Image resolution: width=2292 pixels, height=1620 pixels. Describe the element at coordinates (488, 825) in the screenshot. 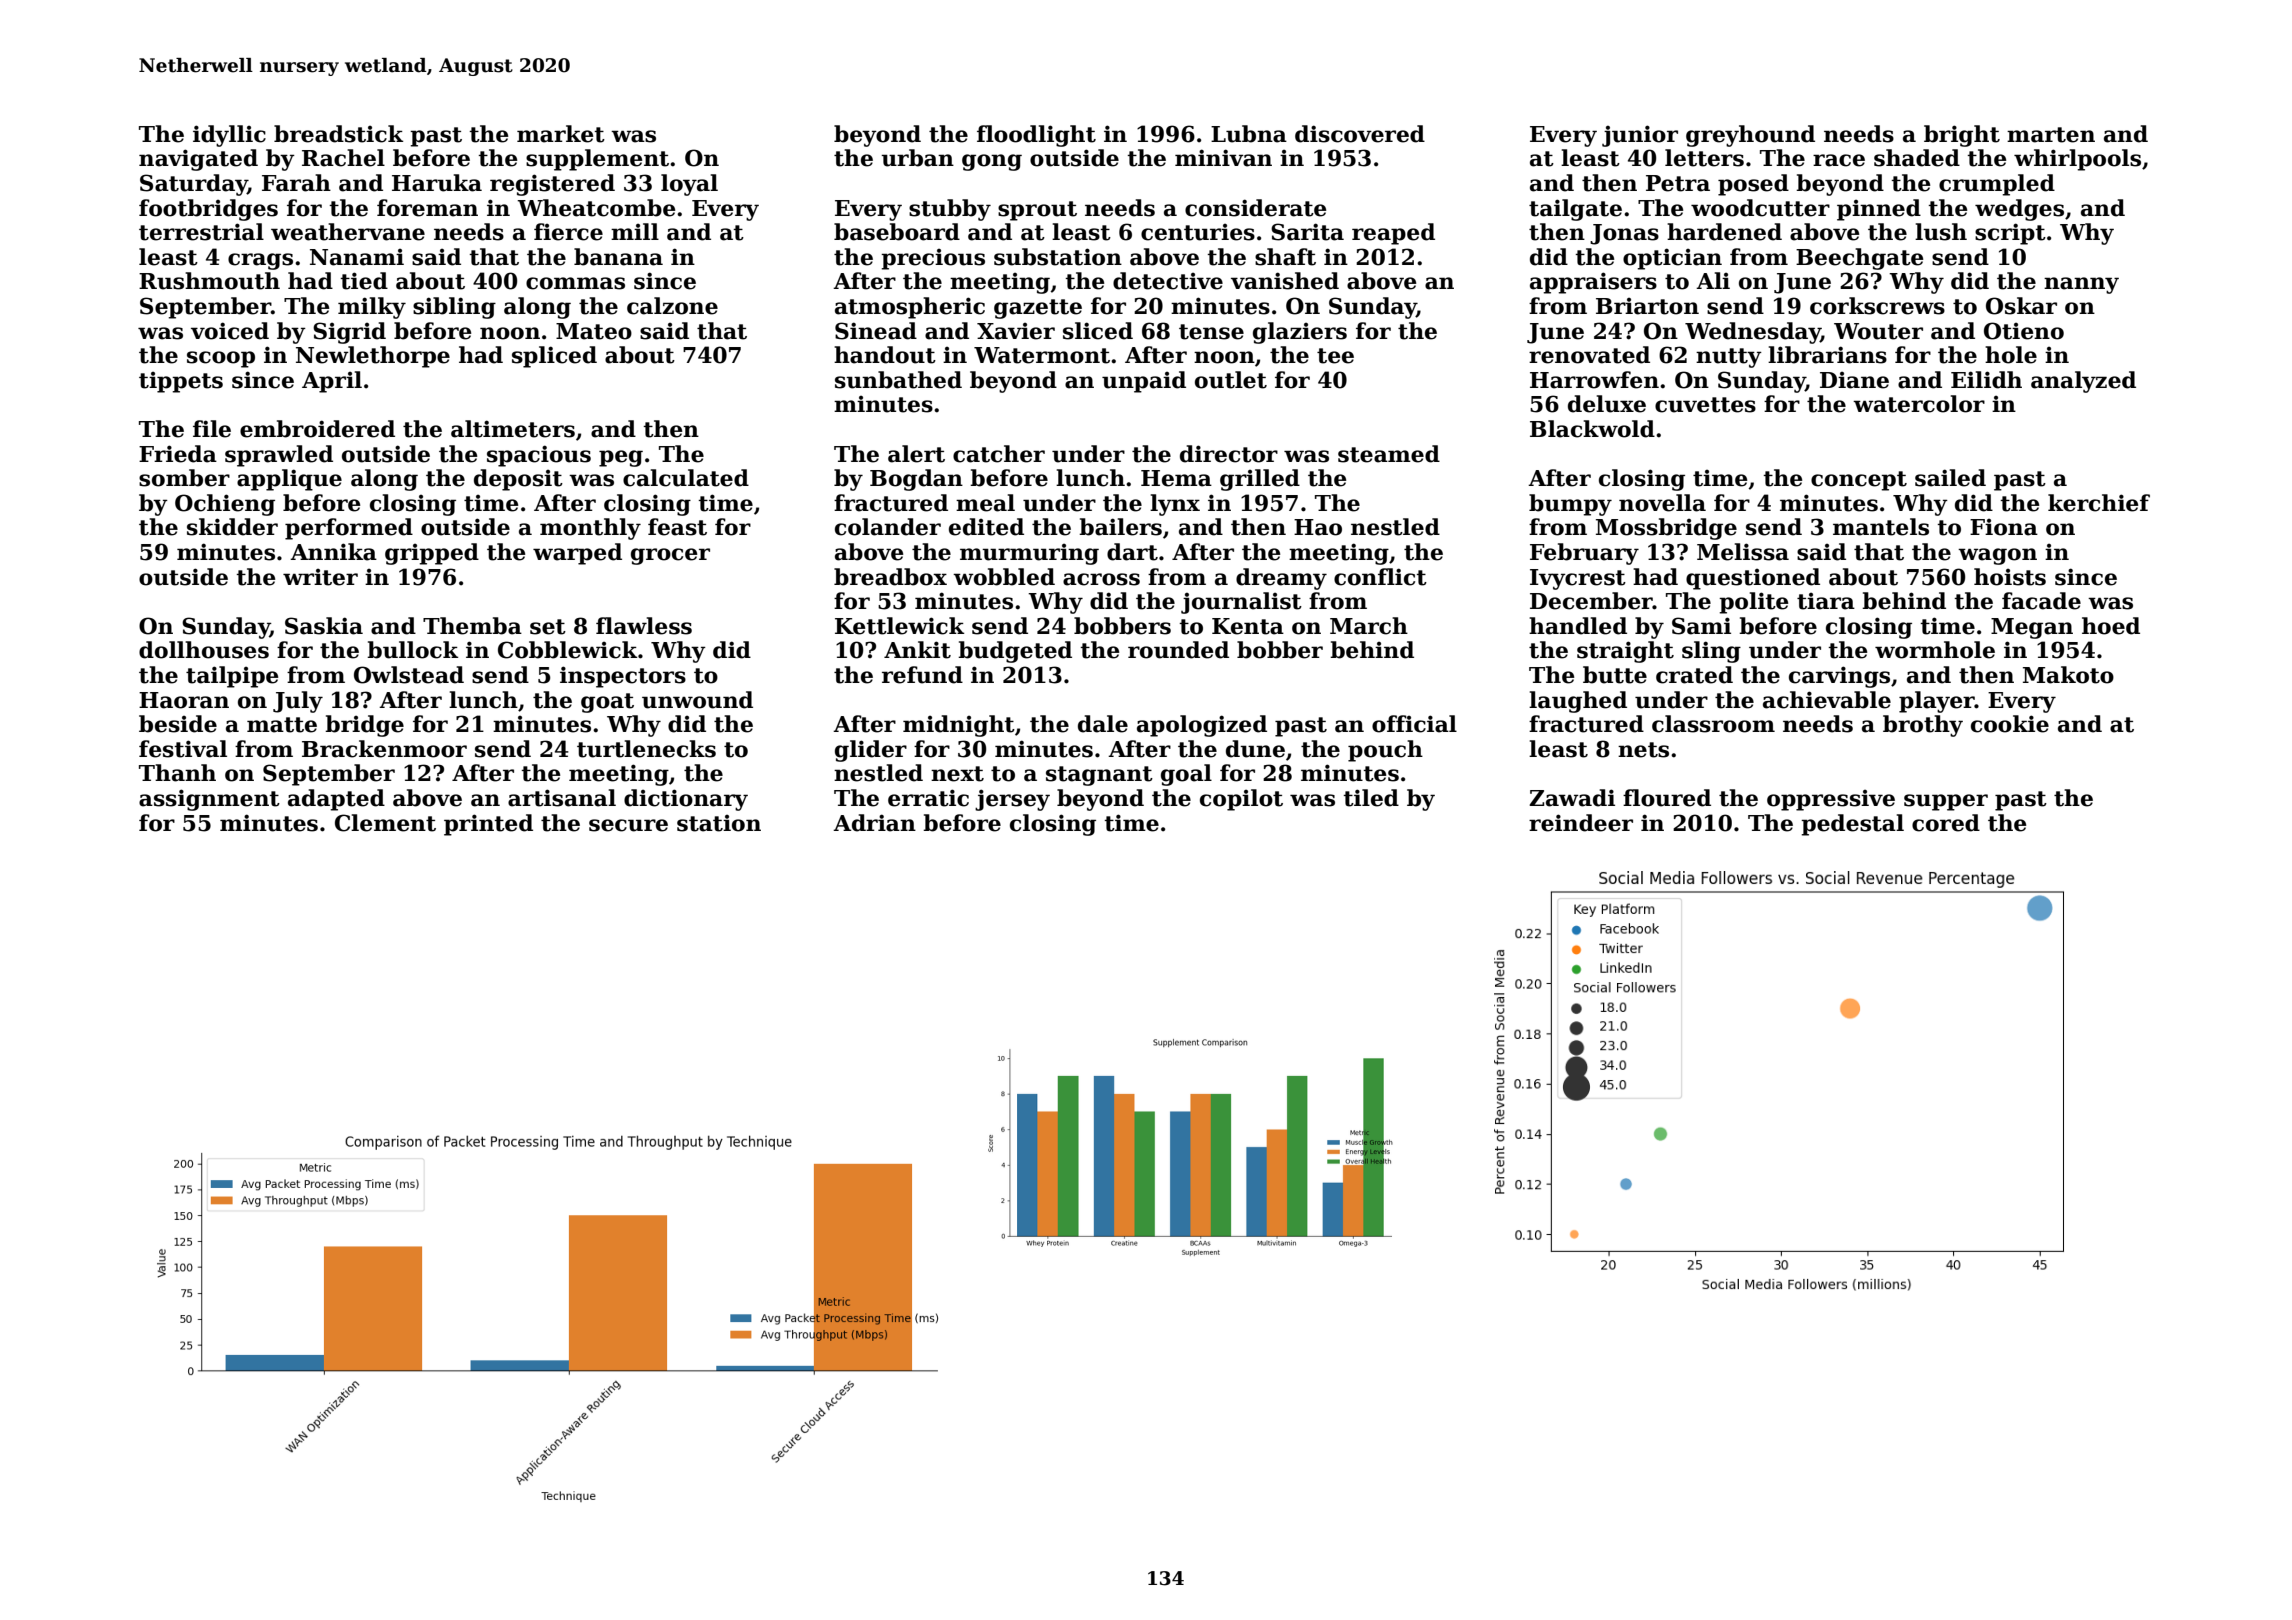

I see `printed` at that location.
